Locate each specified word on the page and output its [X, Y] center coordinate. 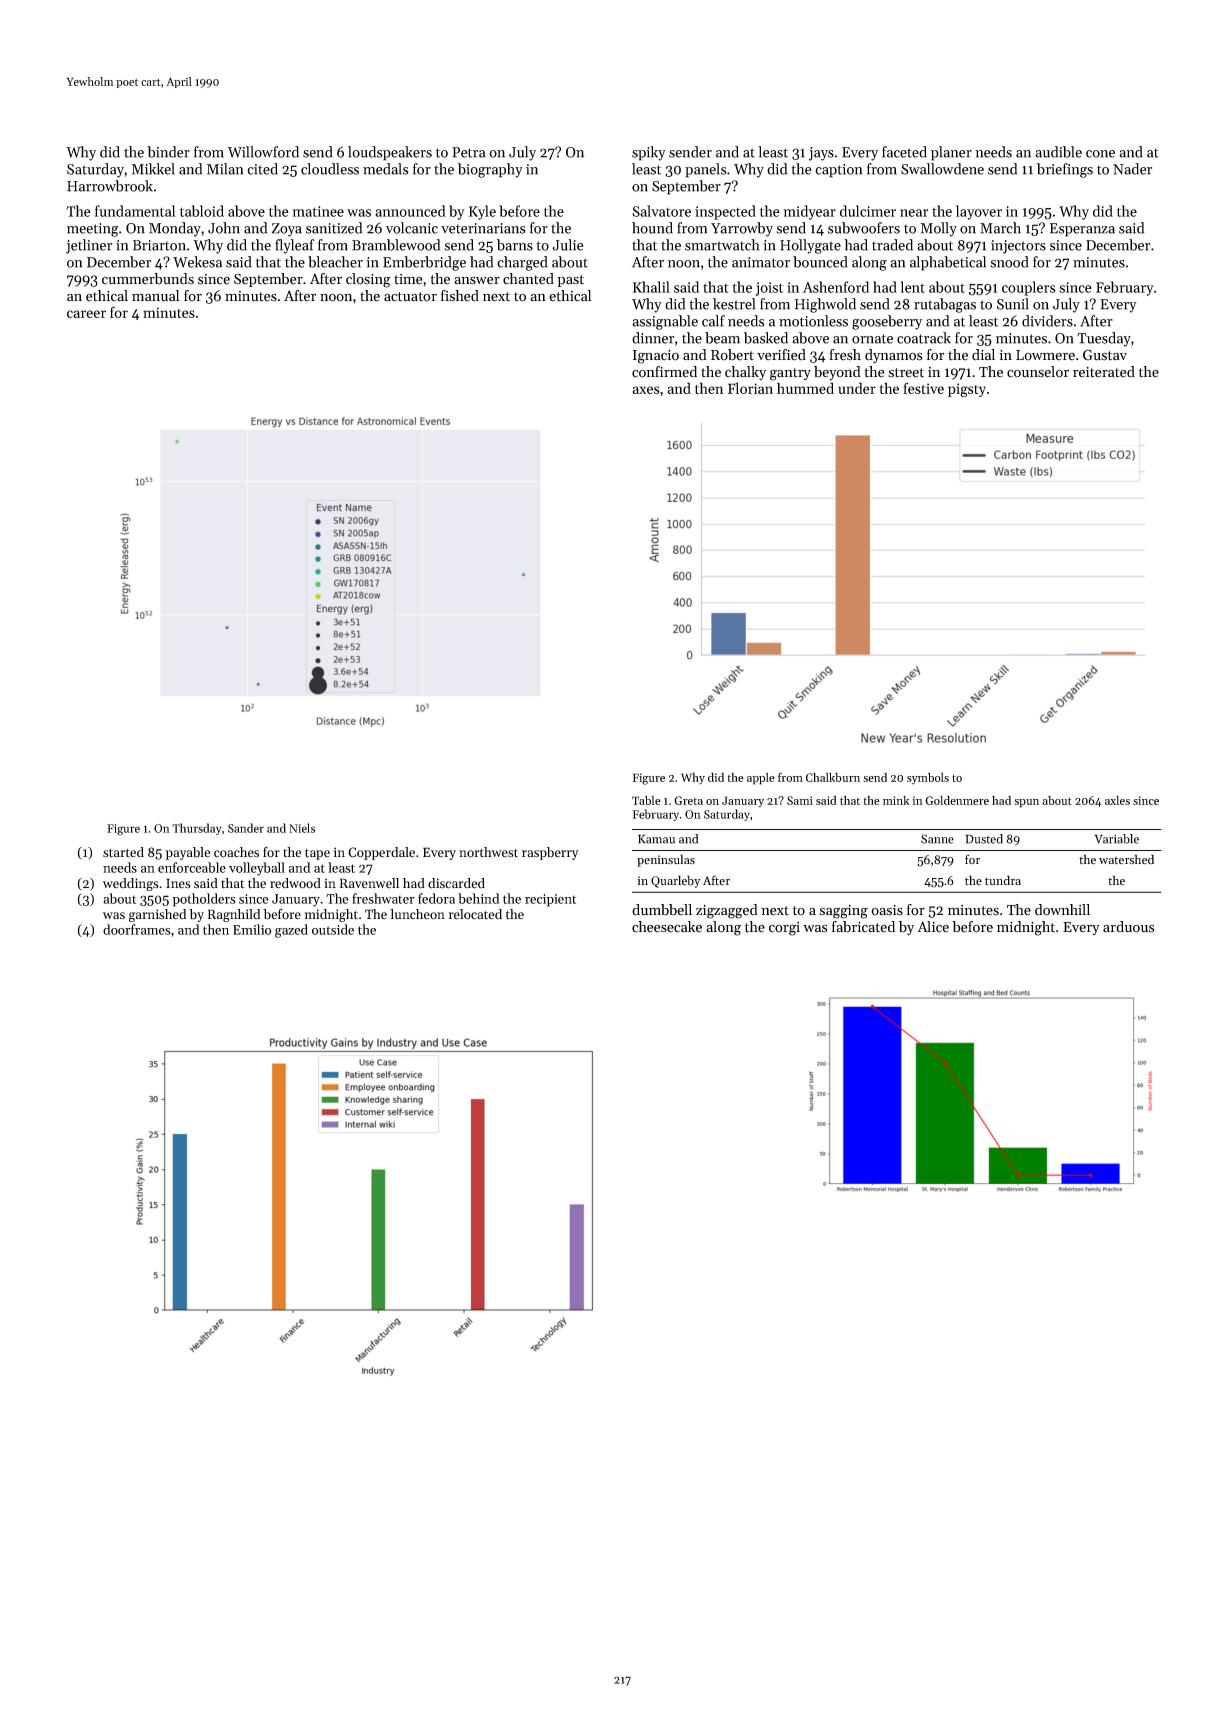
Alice [933, 927]
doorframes [137, 929]
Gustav [1105, 355]
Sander [246, 828]
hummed [805, 388]
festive [923, 388]
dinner [653, 338]
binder [168, 152]
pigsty [967, 390]
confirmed [664, 372]
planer [951, 153]
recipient [550, 900]
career [86, 314]
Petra [469, 152]
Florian [750, 388]
